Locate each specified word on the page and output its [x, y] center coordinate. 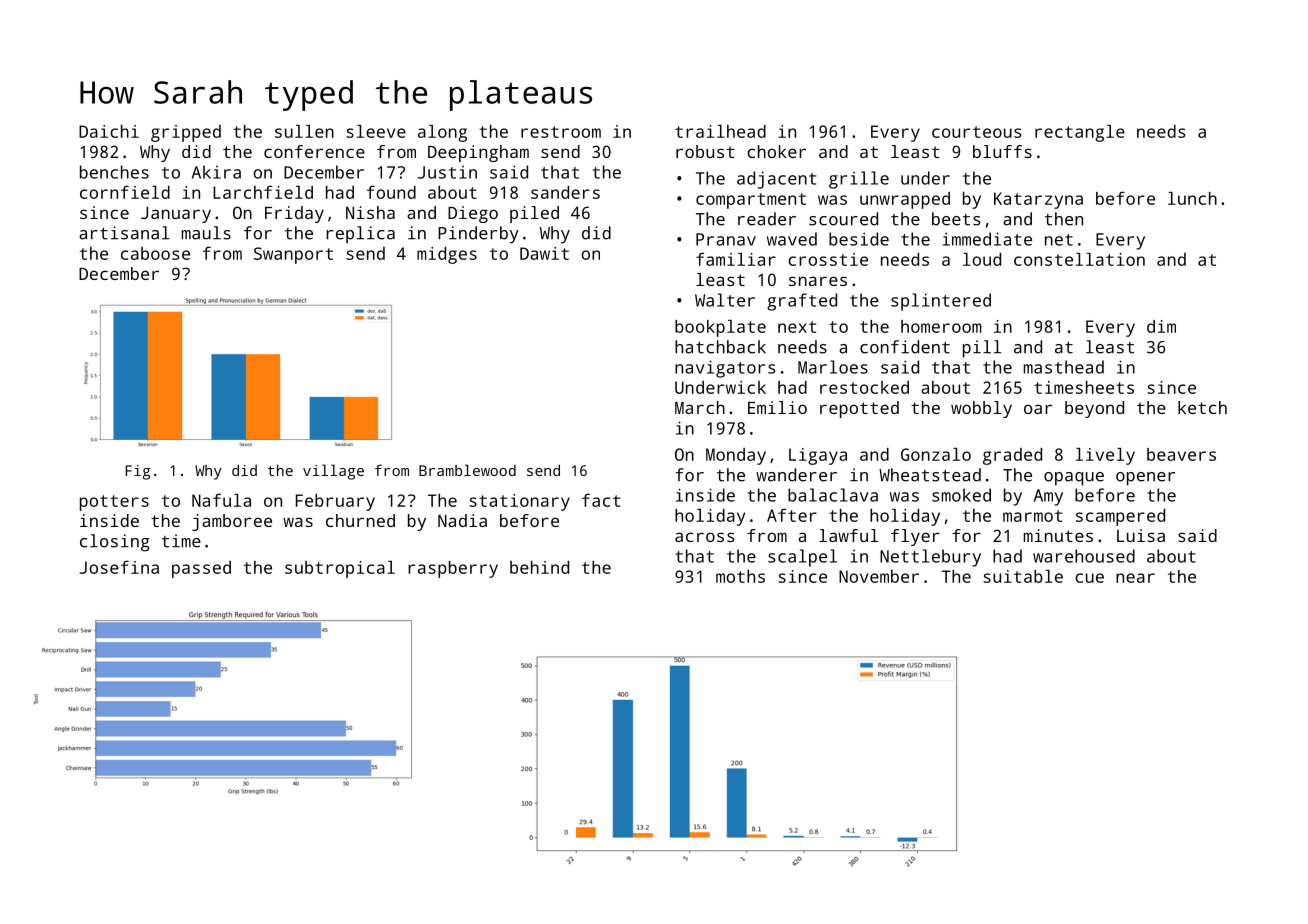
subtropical [340, 569]
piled [534, 214]
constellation [1079, 259]
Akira [216, 172]
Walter [725, 300]
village [333, 472]
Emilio [777, 407]
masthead [1064, 367]
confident [905, 347]
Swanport [293, 255]
